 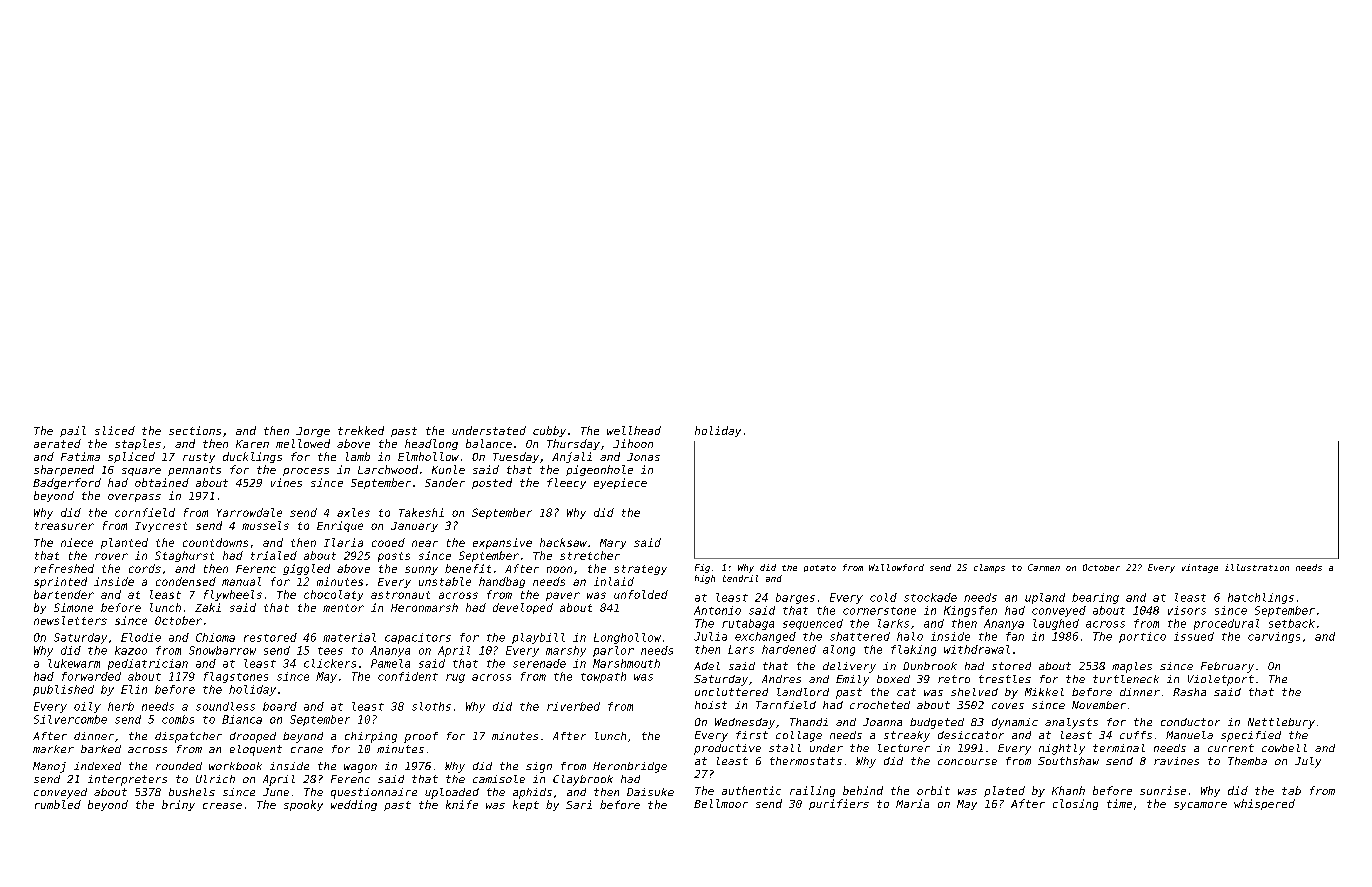 I want to click on rumbled, so click(x=58, y=804).
